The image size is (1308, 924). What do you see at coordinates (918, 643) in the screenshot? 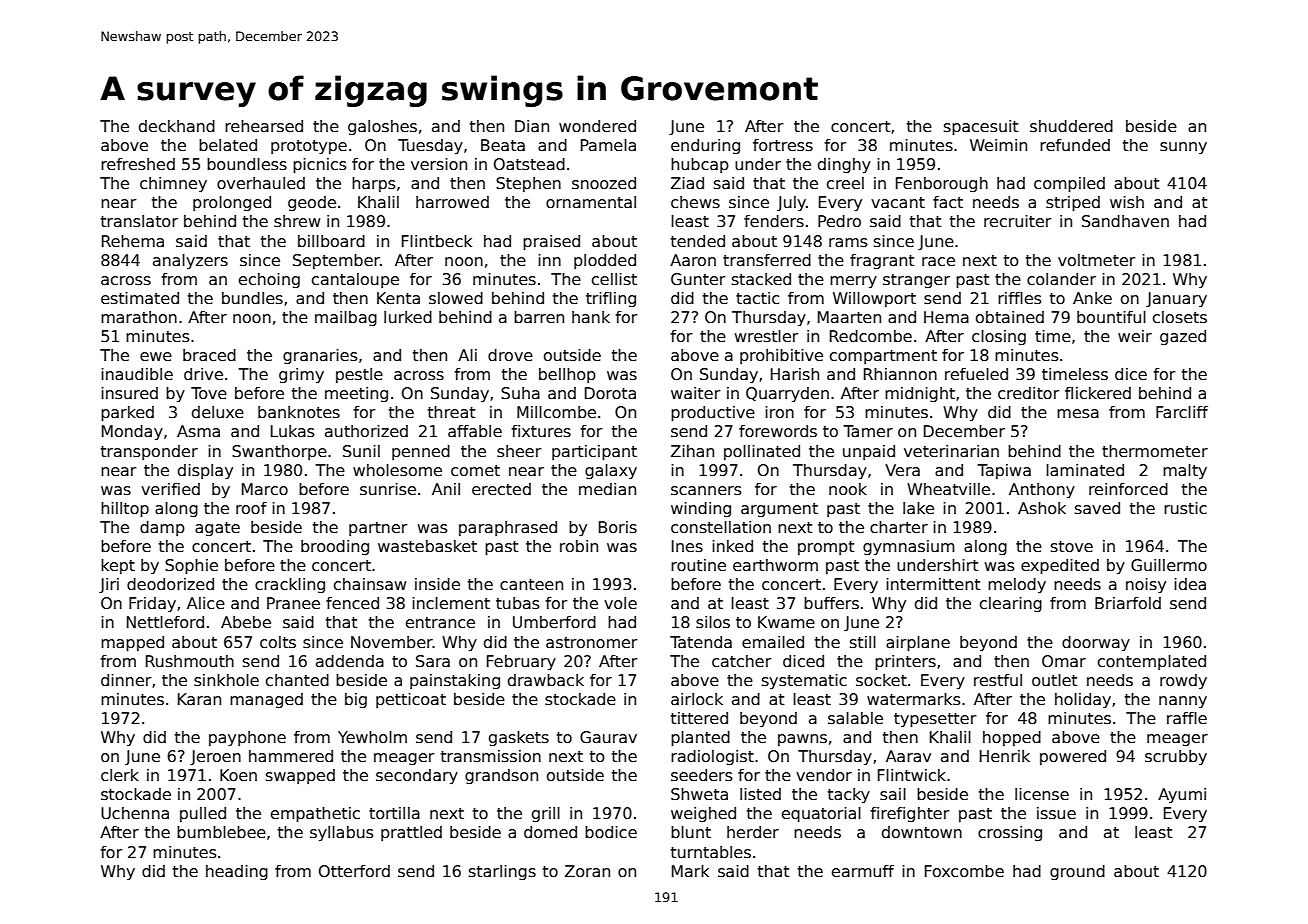
I see `airplane` at bounding box center [918, 643].
